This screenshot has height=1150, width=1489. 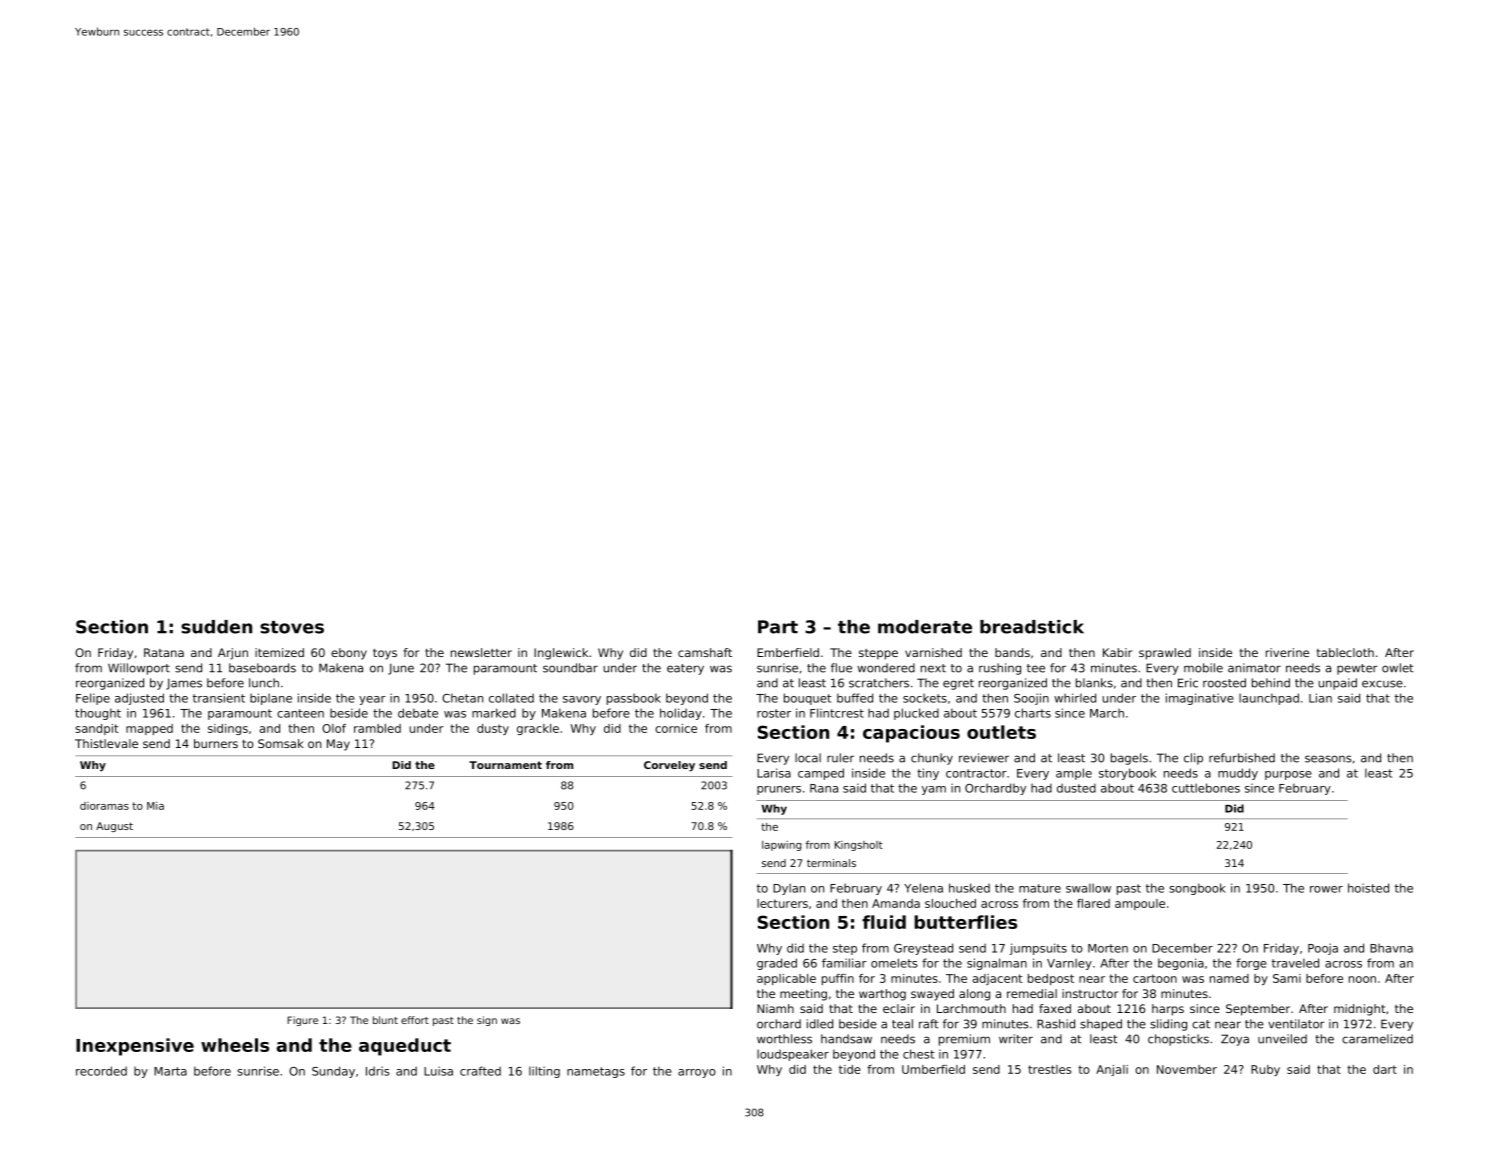 I want to click on Felipe, so click(x=93, y=699).
